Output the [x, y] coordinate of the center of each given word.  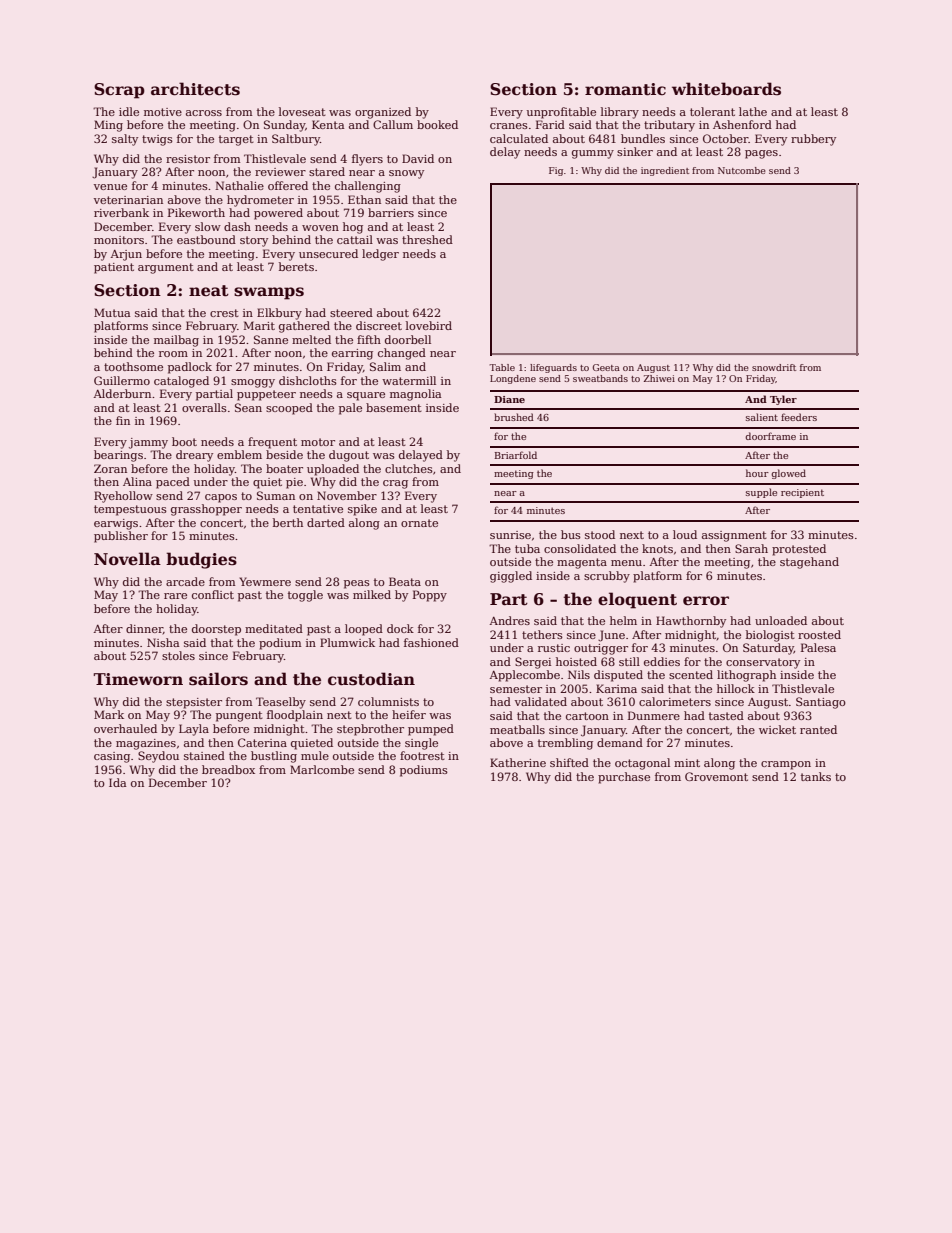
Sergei [533, 663]
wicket [777, 729]
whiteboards [726, 89]
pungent [239, 716]
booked [437, 124]
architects [195, 89]
